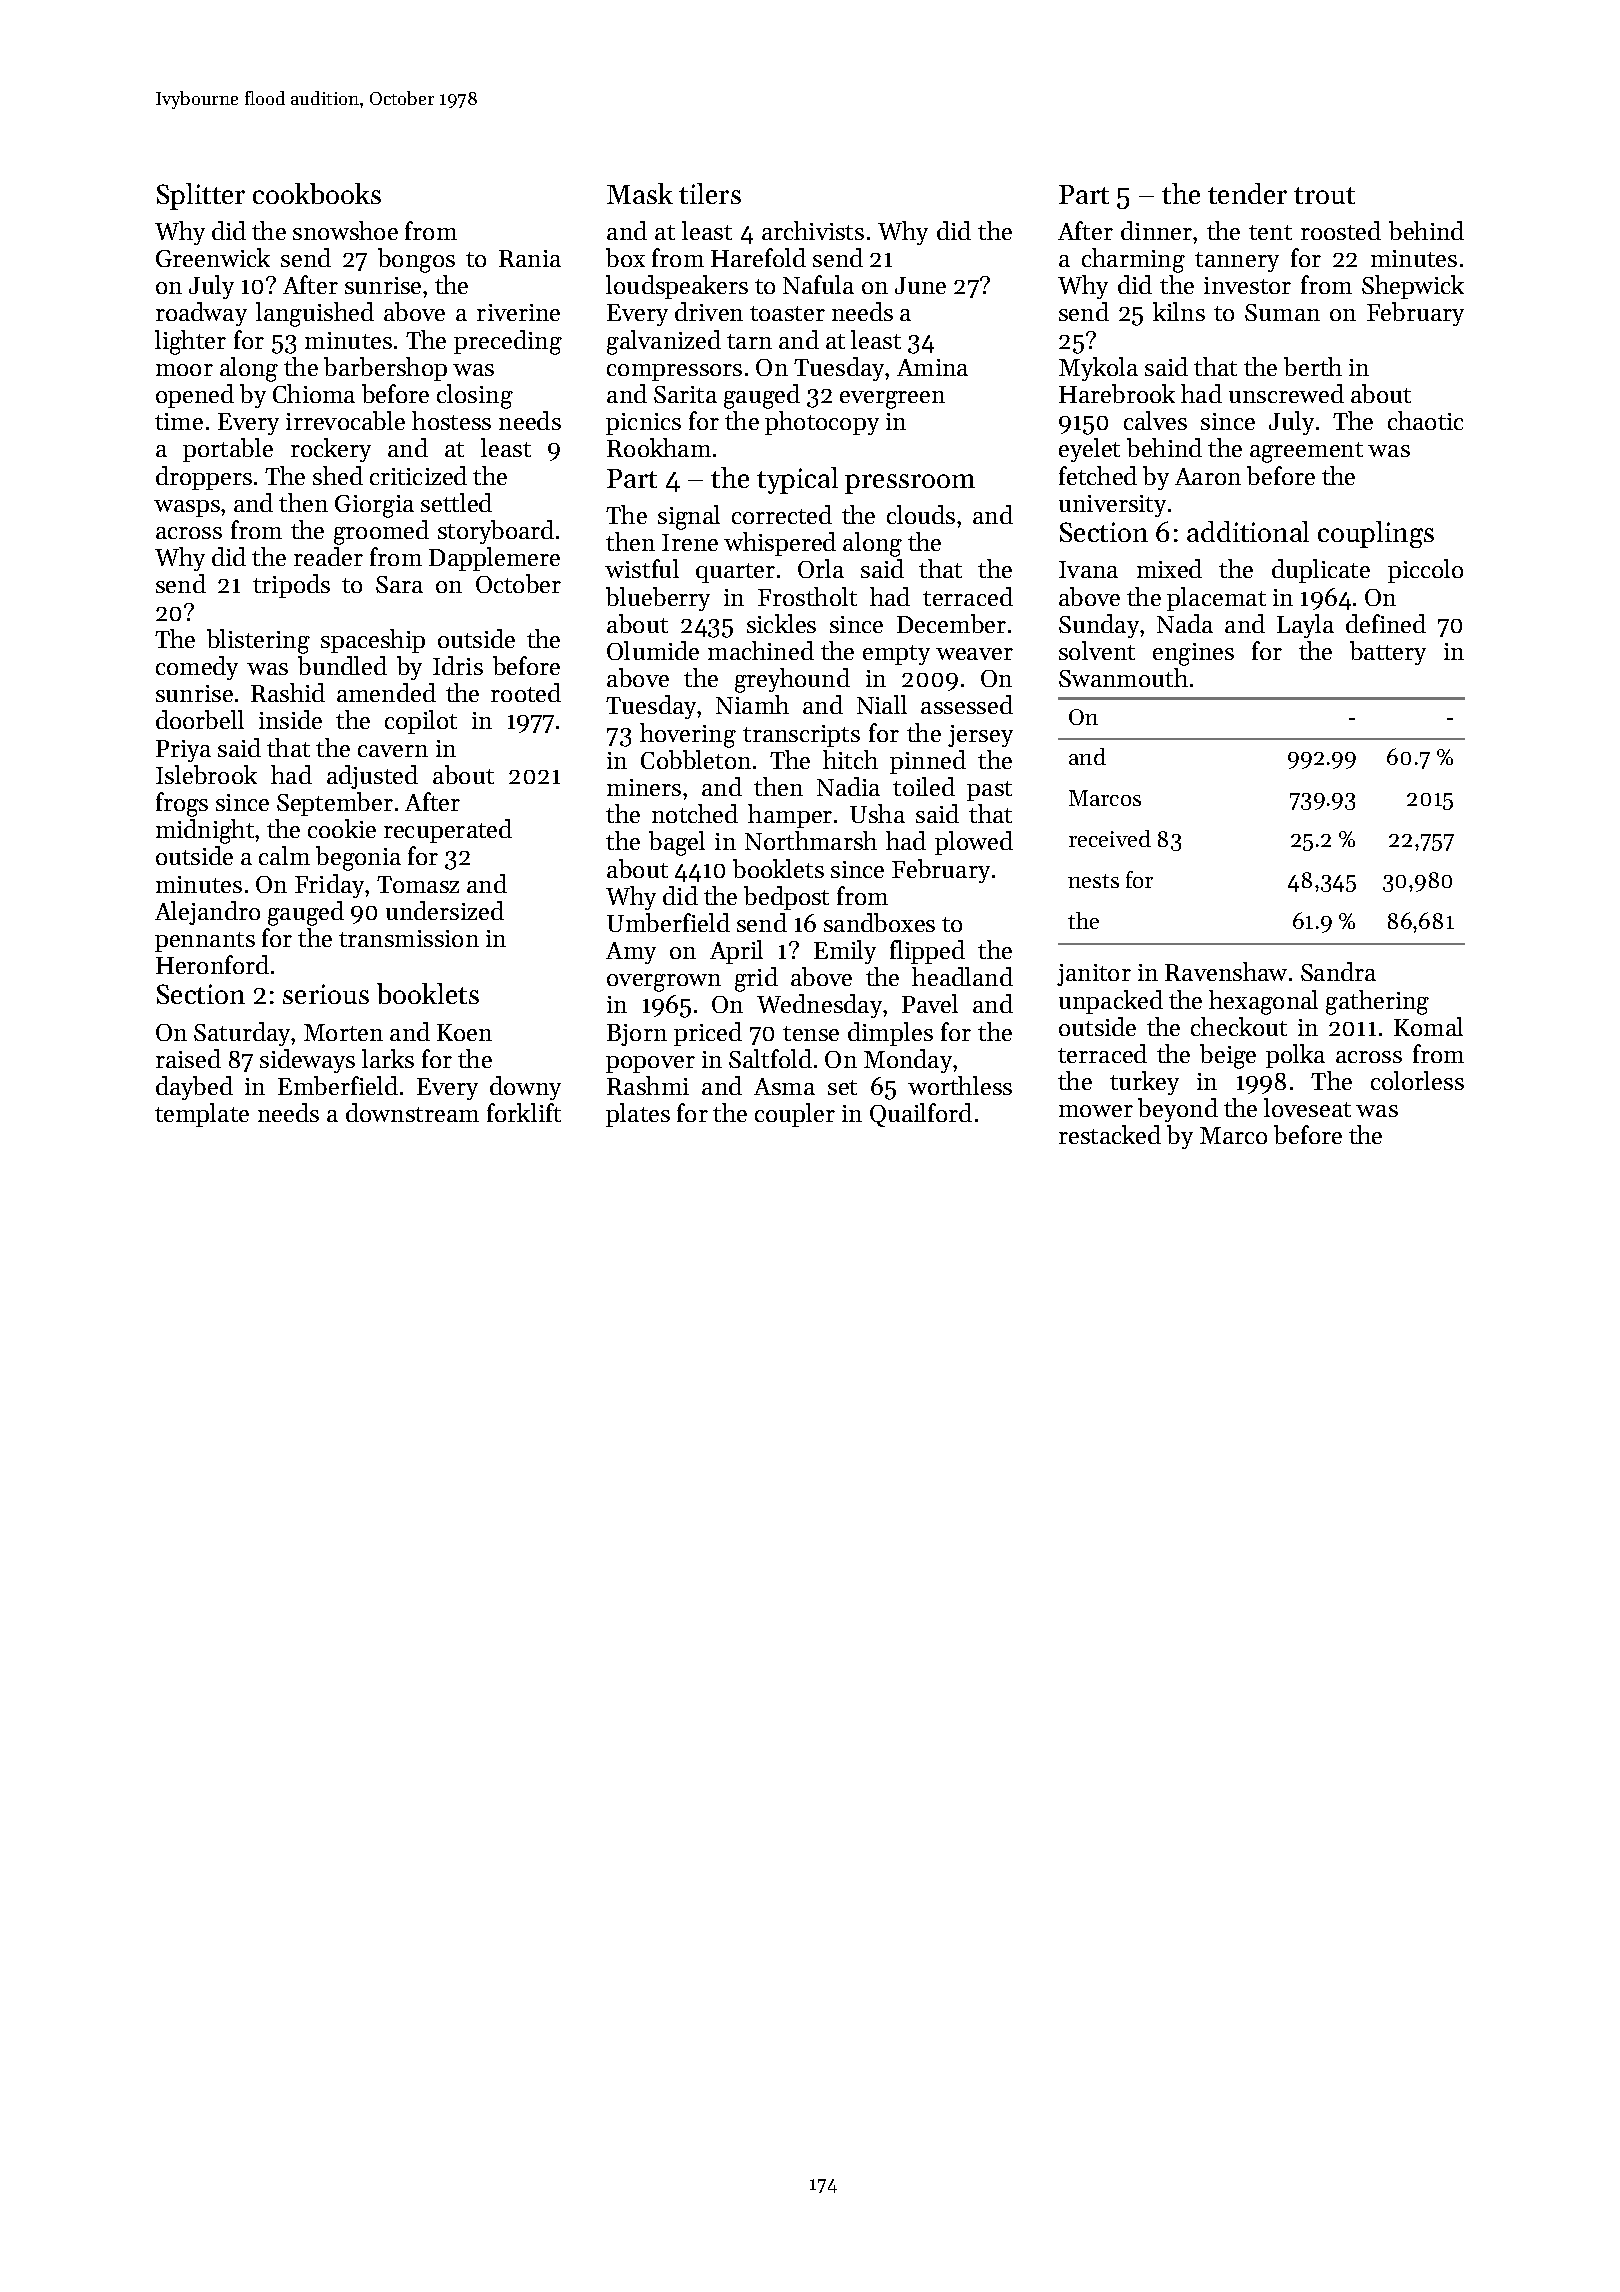  I want to click on piccolo, so click(1425, 571).
